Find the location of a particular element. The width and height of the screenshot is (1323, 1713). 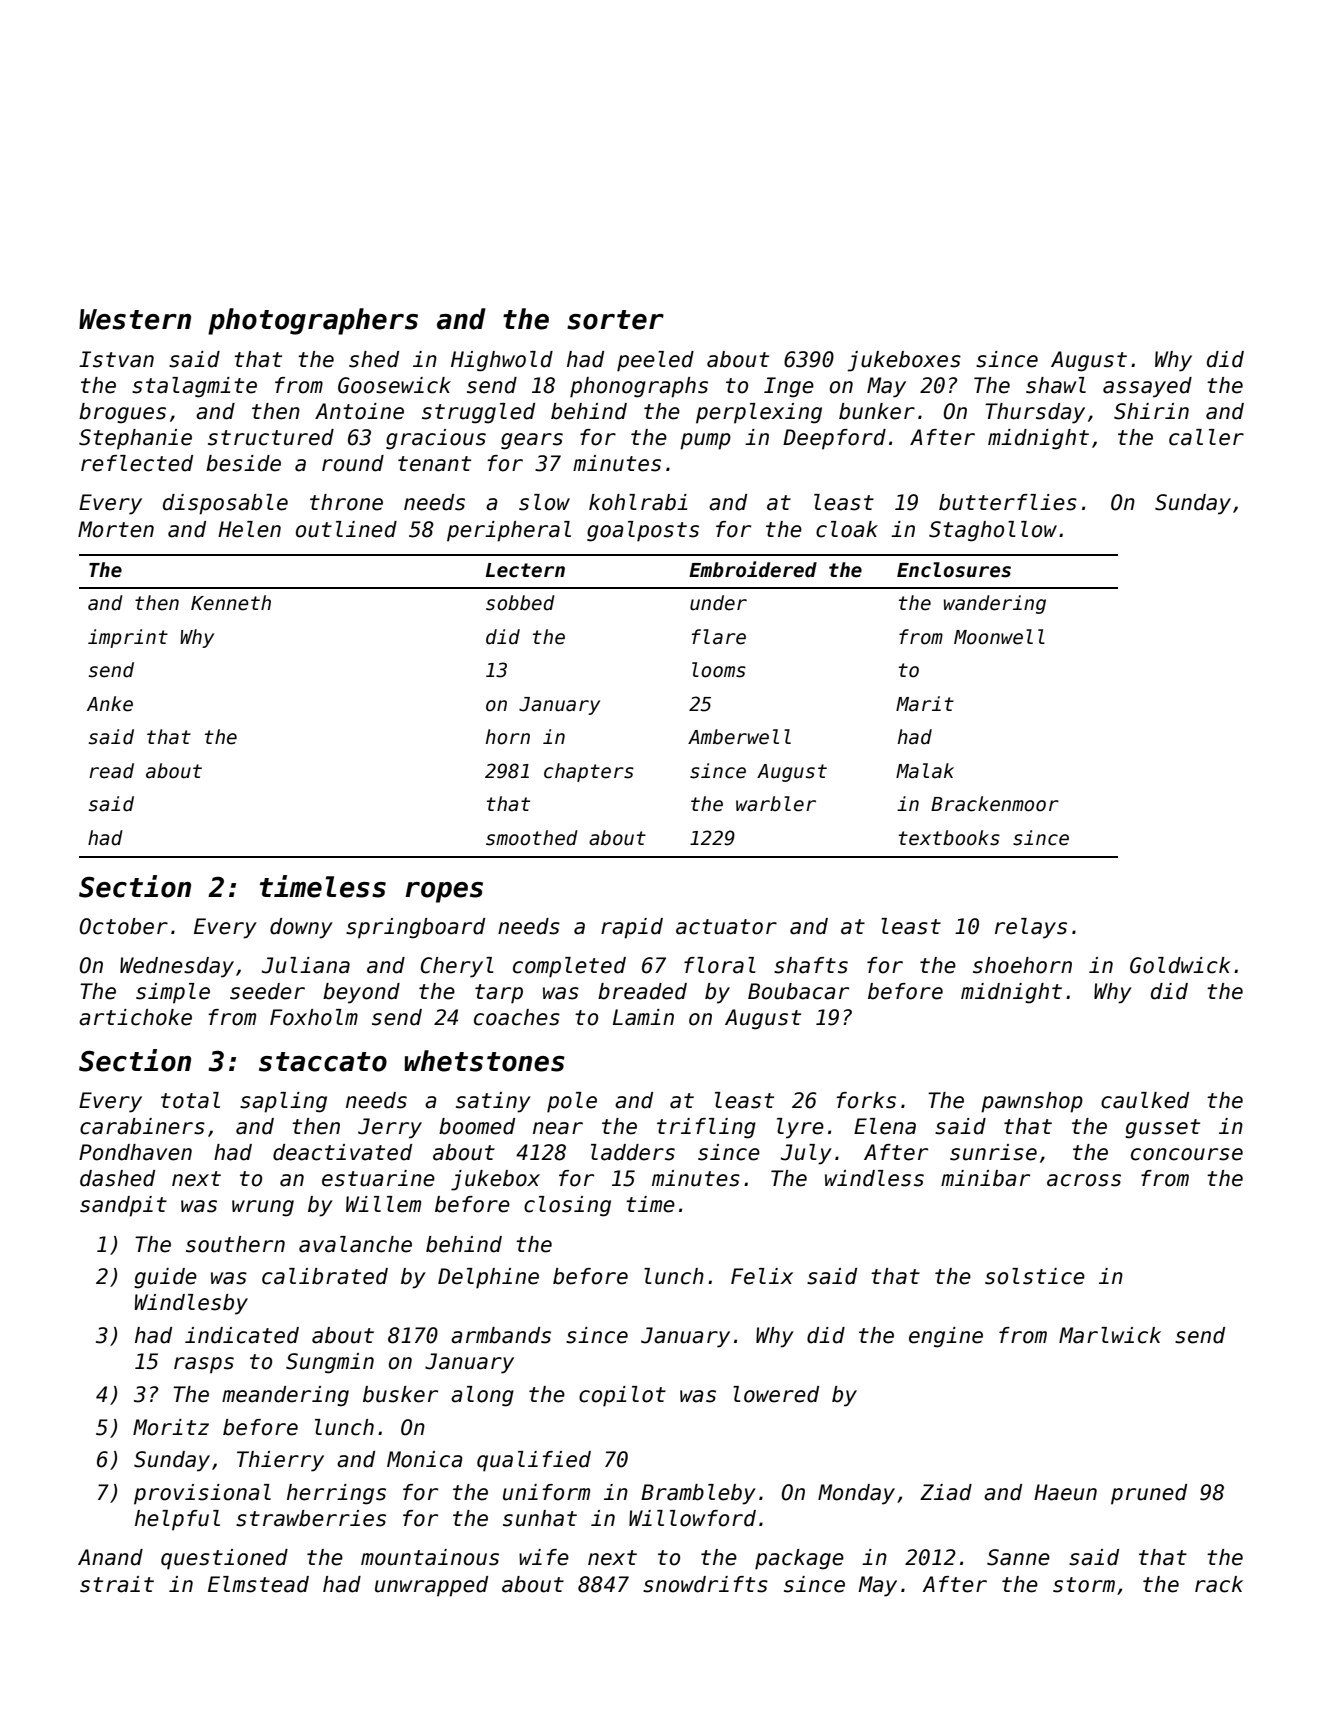

rapid is located at coordinates (632, 928).
